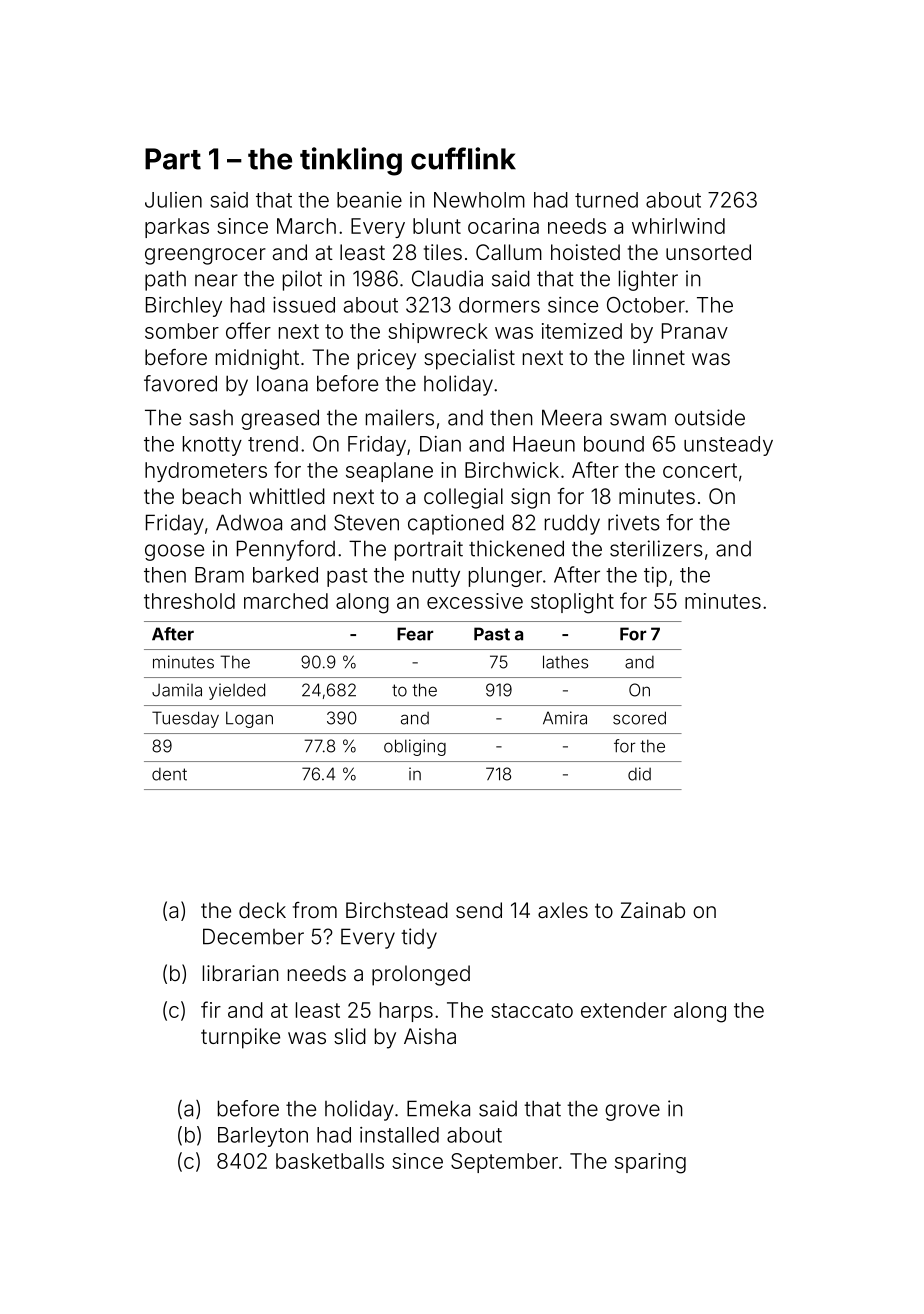 The width and height of the screenshot is (924, 1314). Describe the element at coordinates (678, 226) in the screenshot. I see `whirlwind` at that location.
